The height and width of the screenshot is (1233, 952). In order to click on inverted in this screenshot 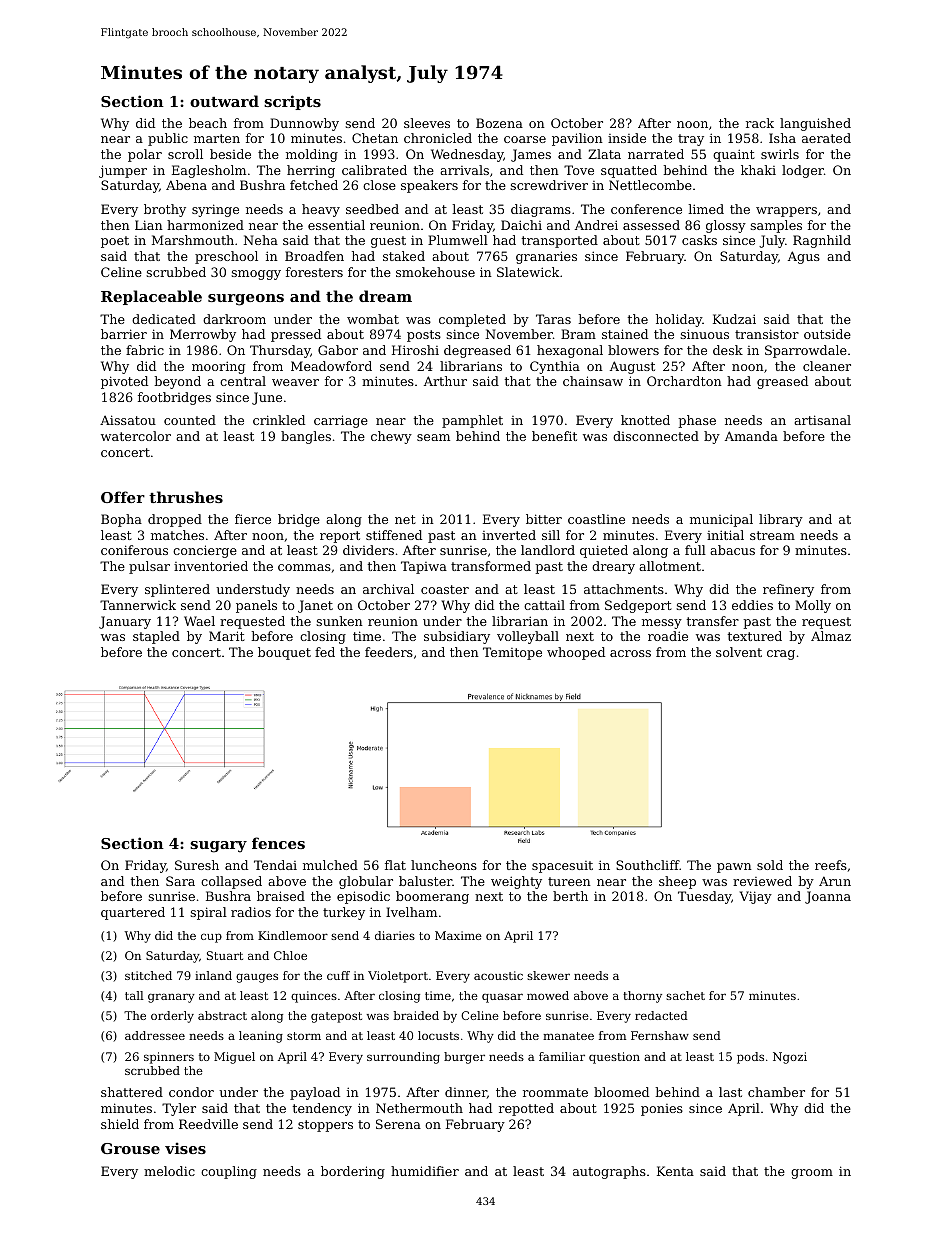, I will do `click(509, 535)`.
